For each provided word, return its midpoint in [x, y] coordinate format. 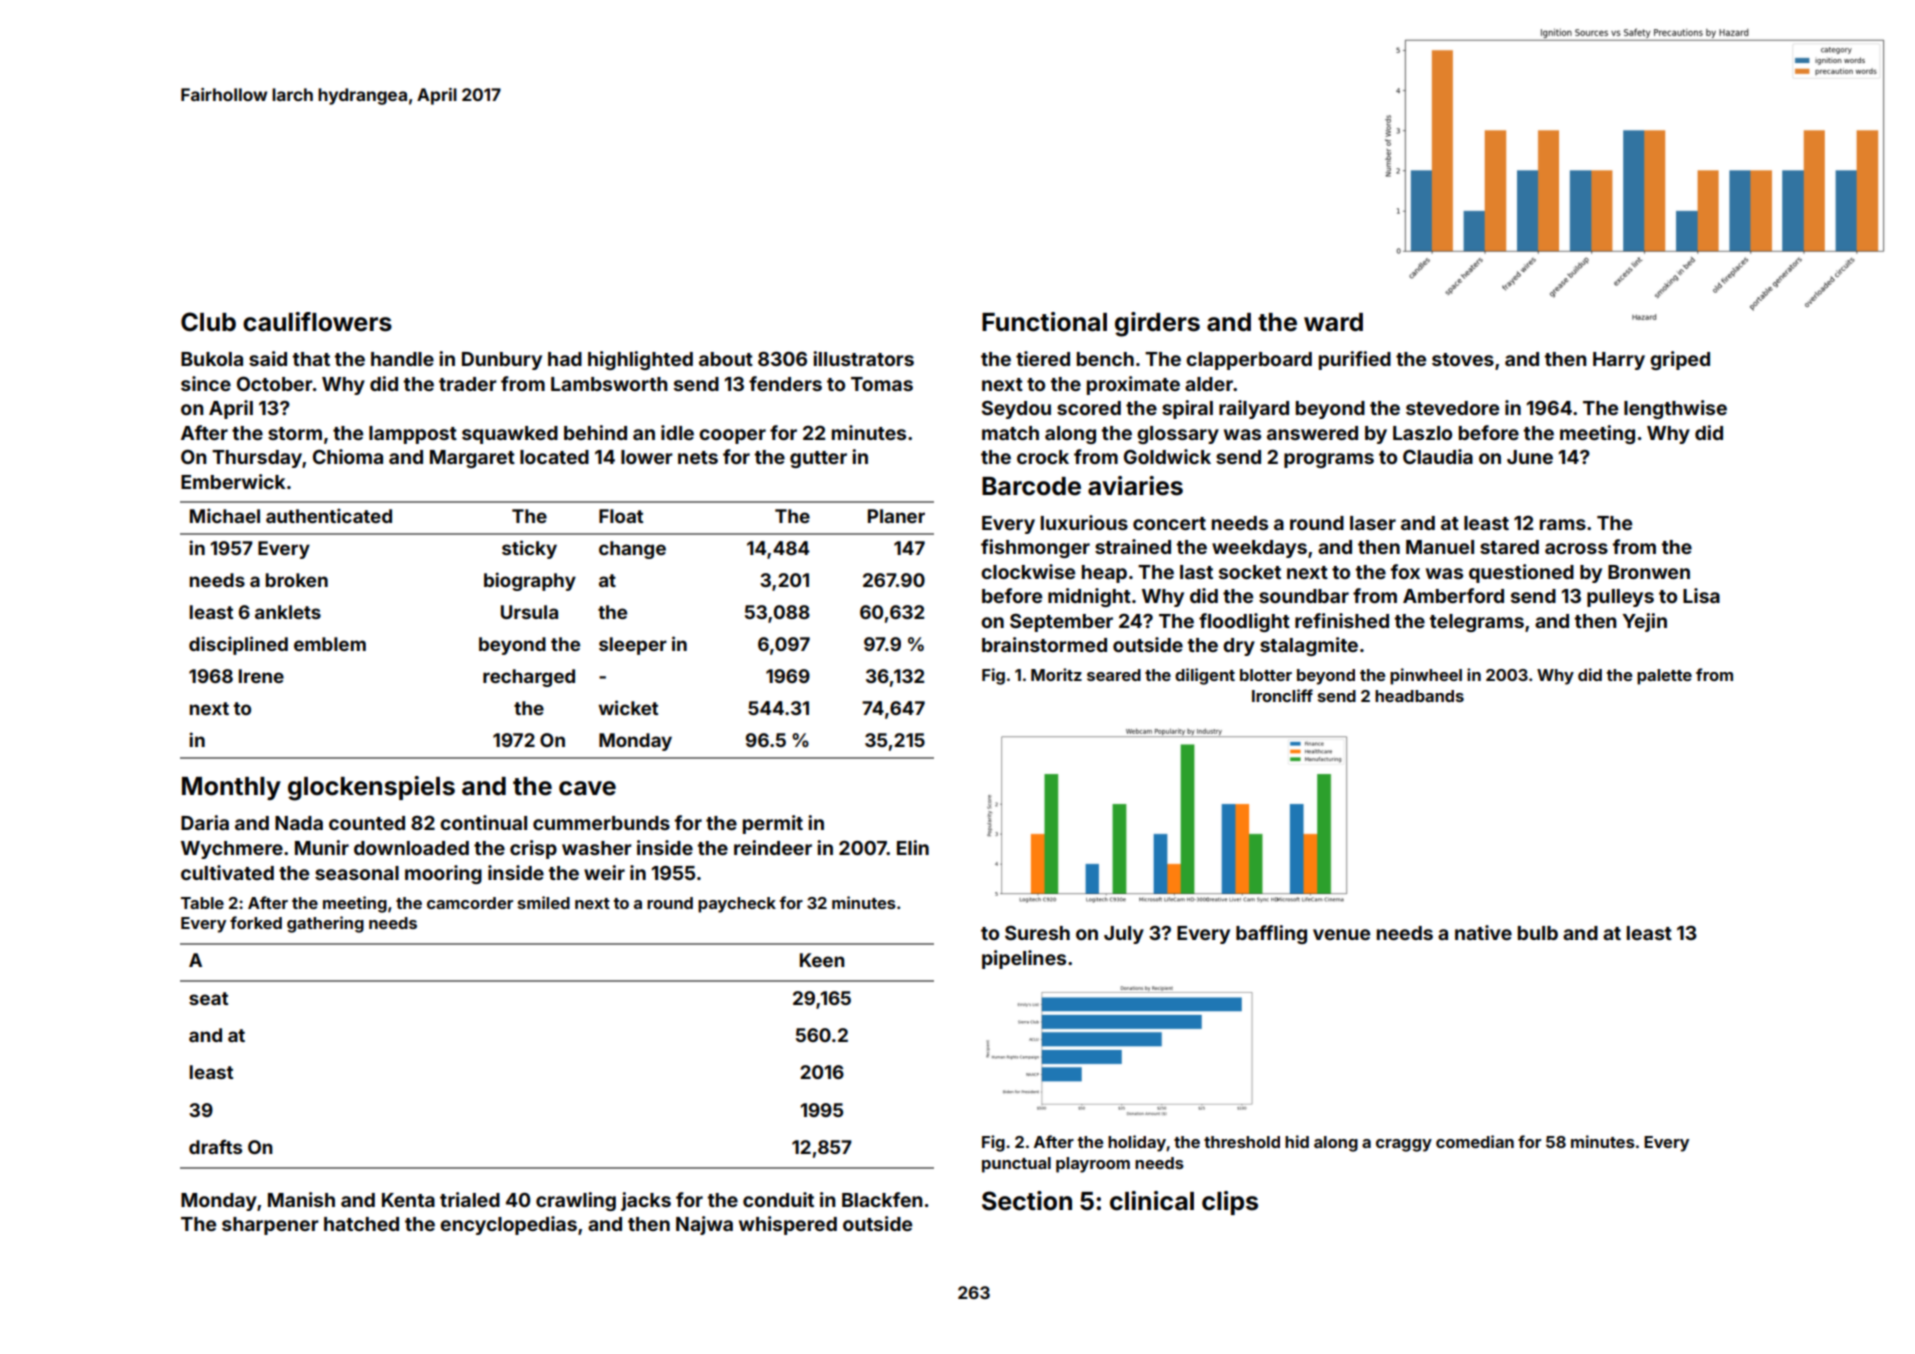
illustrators [863, 358]
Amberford [1453, 595]
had [565, 359]
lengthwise [1675, 409]
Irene [261, 676]
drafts [215, 1146]
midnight [1089, 597]
